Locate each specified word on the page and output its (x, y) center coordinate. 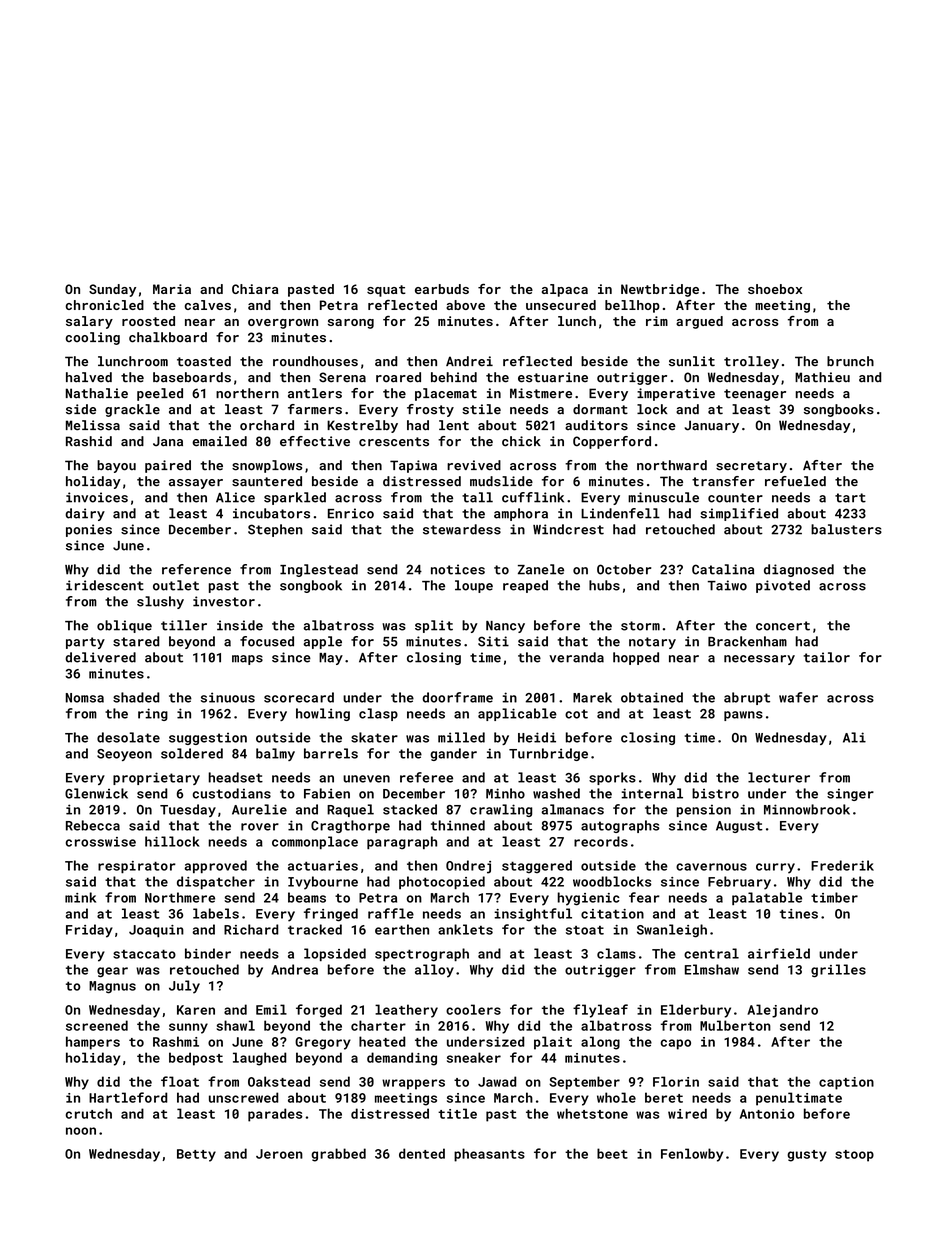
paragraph (402, 842)
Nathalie (97, 393)
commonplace (315, 842)
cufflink (533, 497)
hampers (93, 1043)
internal (652, 793)
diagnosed (799, 570)
